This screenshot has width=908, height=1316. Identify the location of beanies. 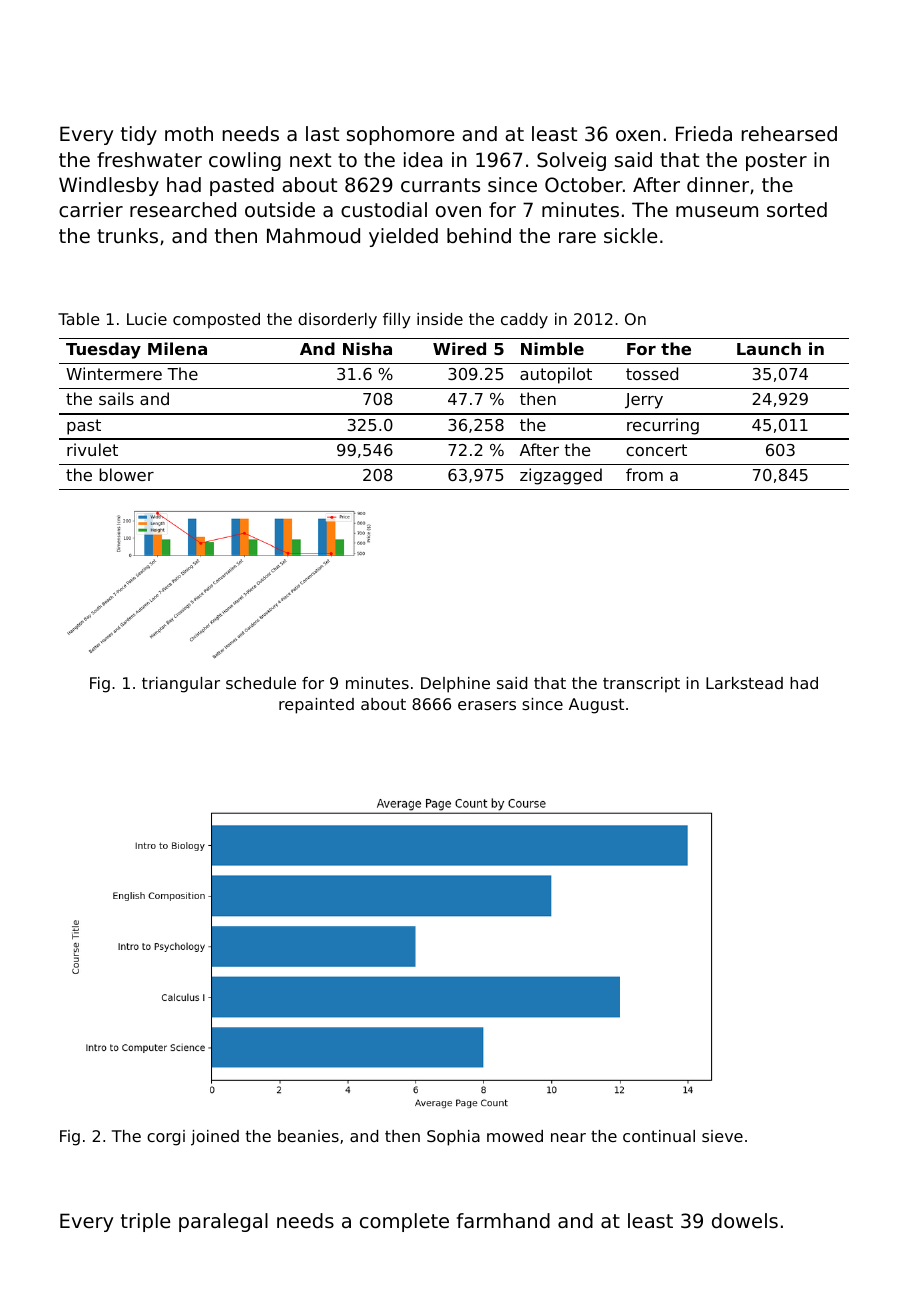
(308, 1136).
